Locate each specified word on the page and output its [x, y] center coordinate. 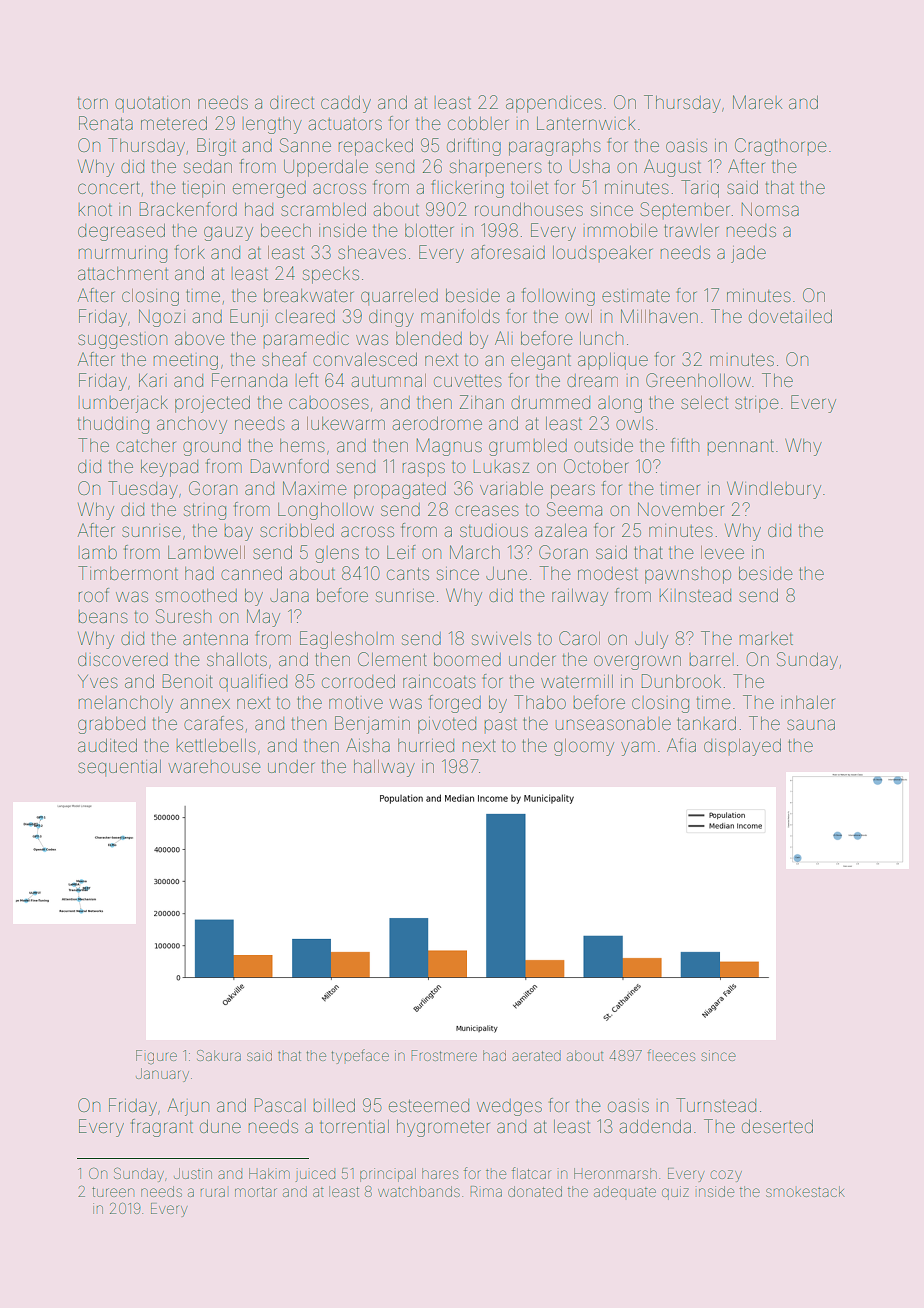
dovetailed [790, 316]
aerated [536, 1055]
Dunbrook [681, 681]
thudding [113, 425]
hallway [384, 768]
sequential [119, 768]
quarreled [399, 297]
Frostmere [444, 1055]
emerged [269, 189]
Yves [98, 681]
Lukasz [501, 466]
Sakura [219, 1055]
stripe [757, 404]
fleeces [671, 1055]
